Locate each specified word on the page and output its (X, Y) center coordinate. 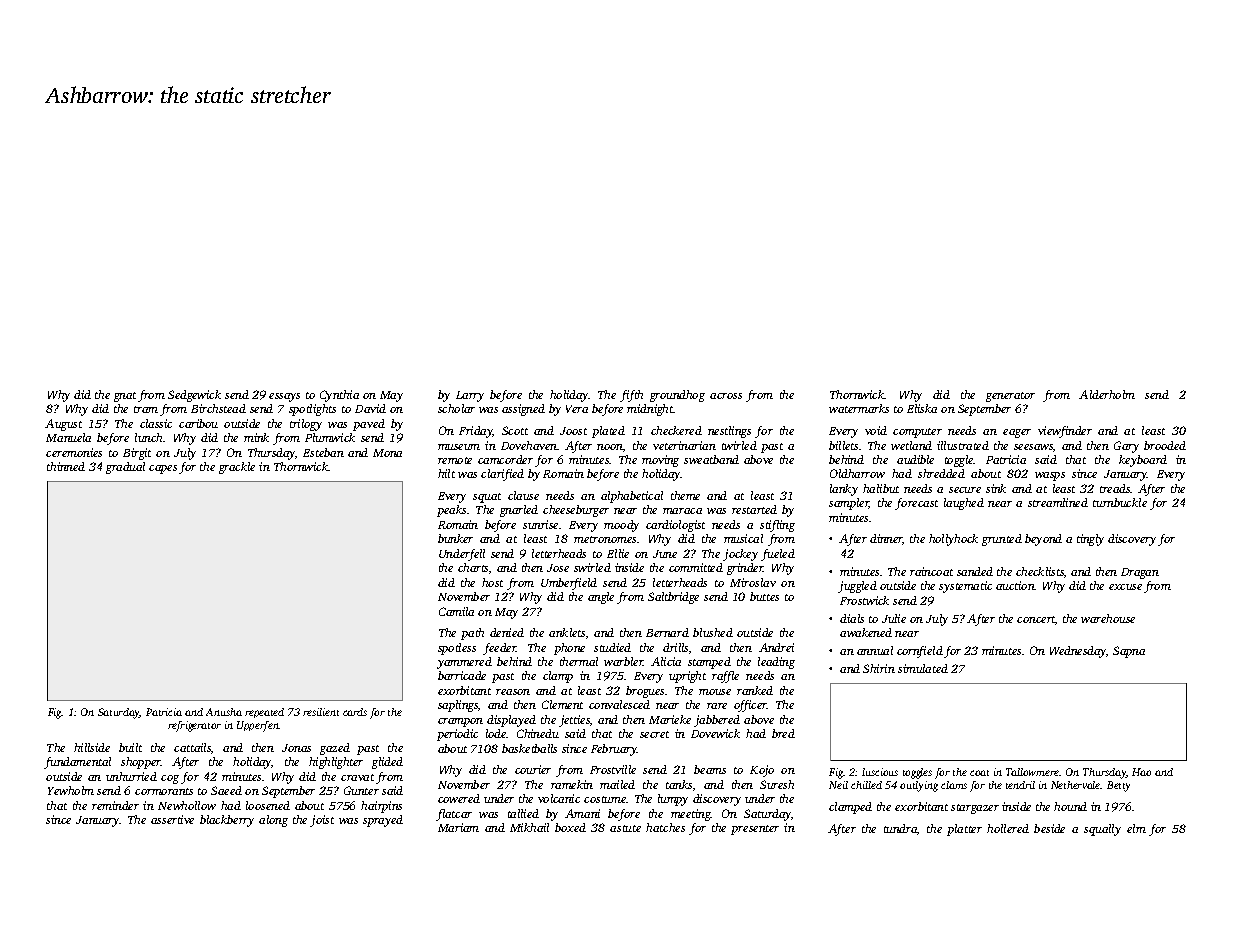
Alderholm (1107, 394)
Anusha (224, 712)
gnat (125, 397)
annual (875, 650)
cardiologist (675, 526)
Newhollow (187, 805)
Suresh (777, 784)
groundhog (677, 396)
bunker (455, 538)
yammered (464, 663)
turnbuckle (1120, 502)
